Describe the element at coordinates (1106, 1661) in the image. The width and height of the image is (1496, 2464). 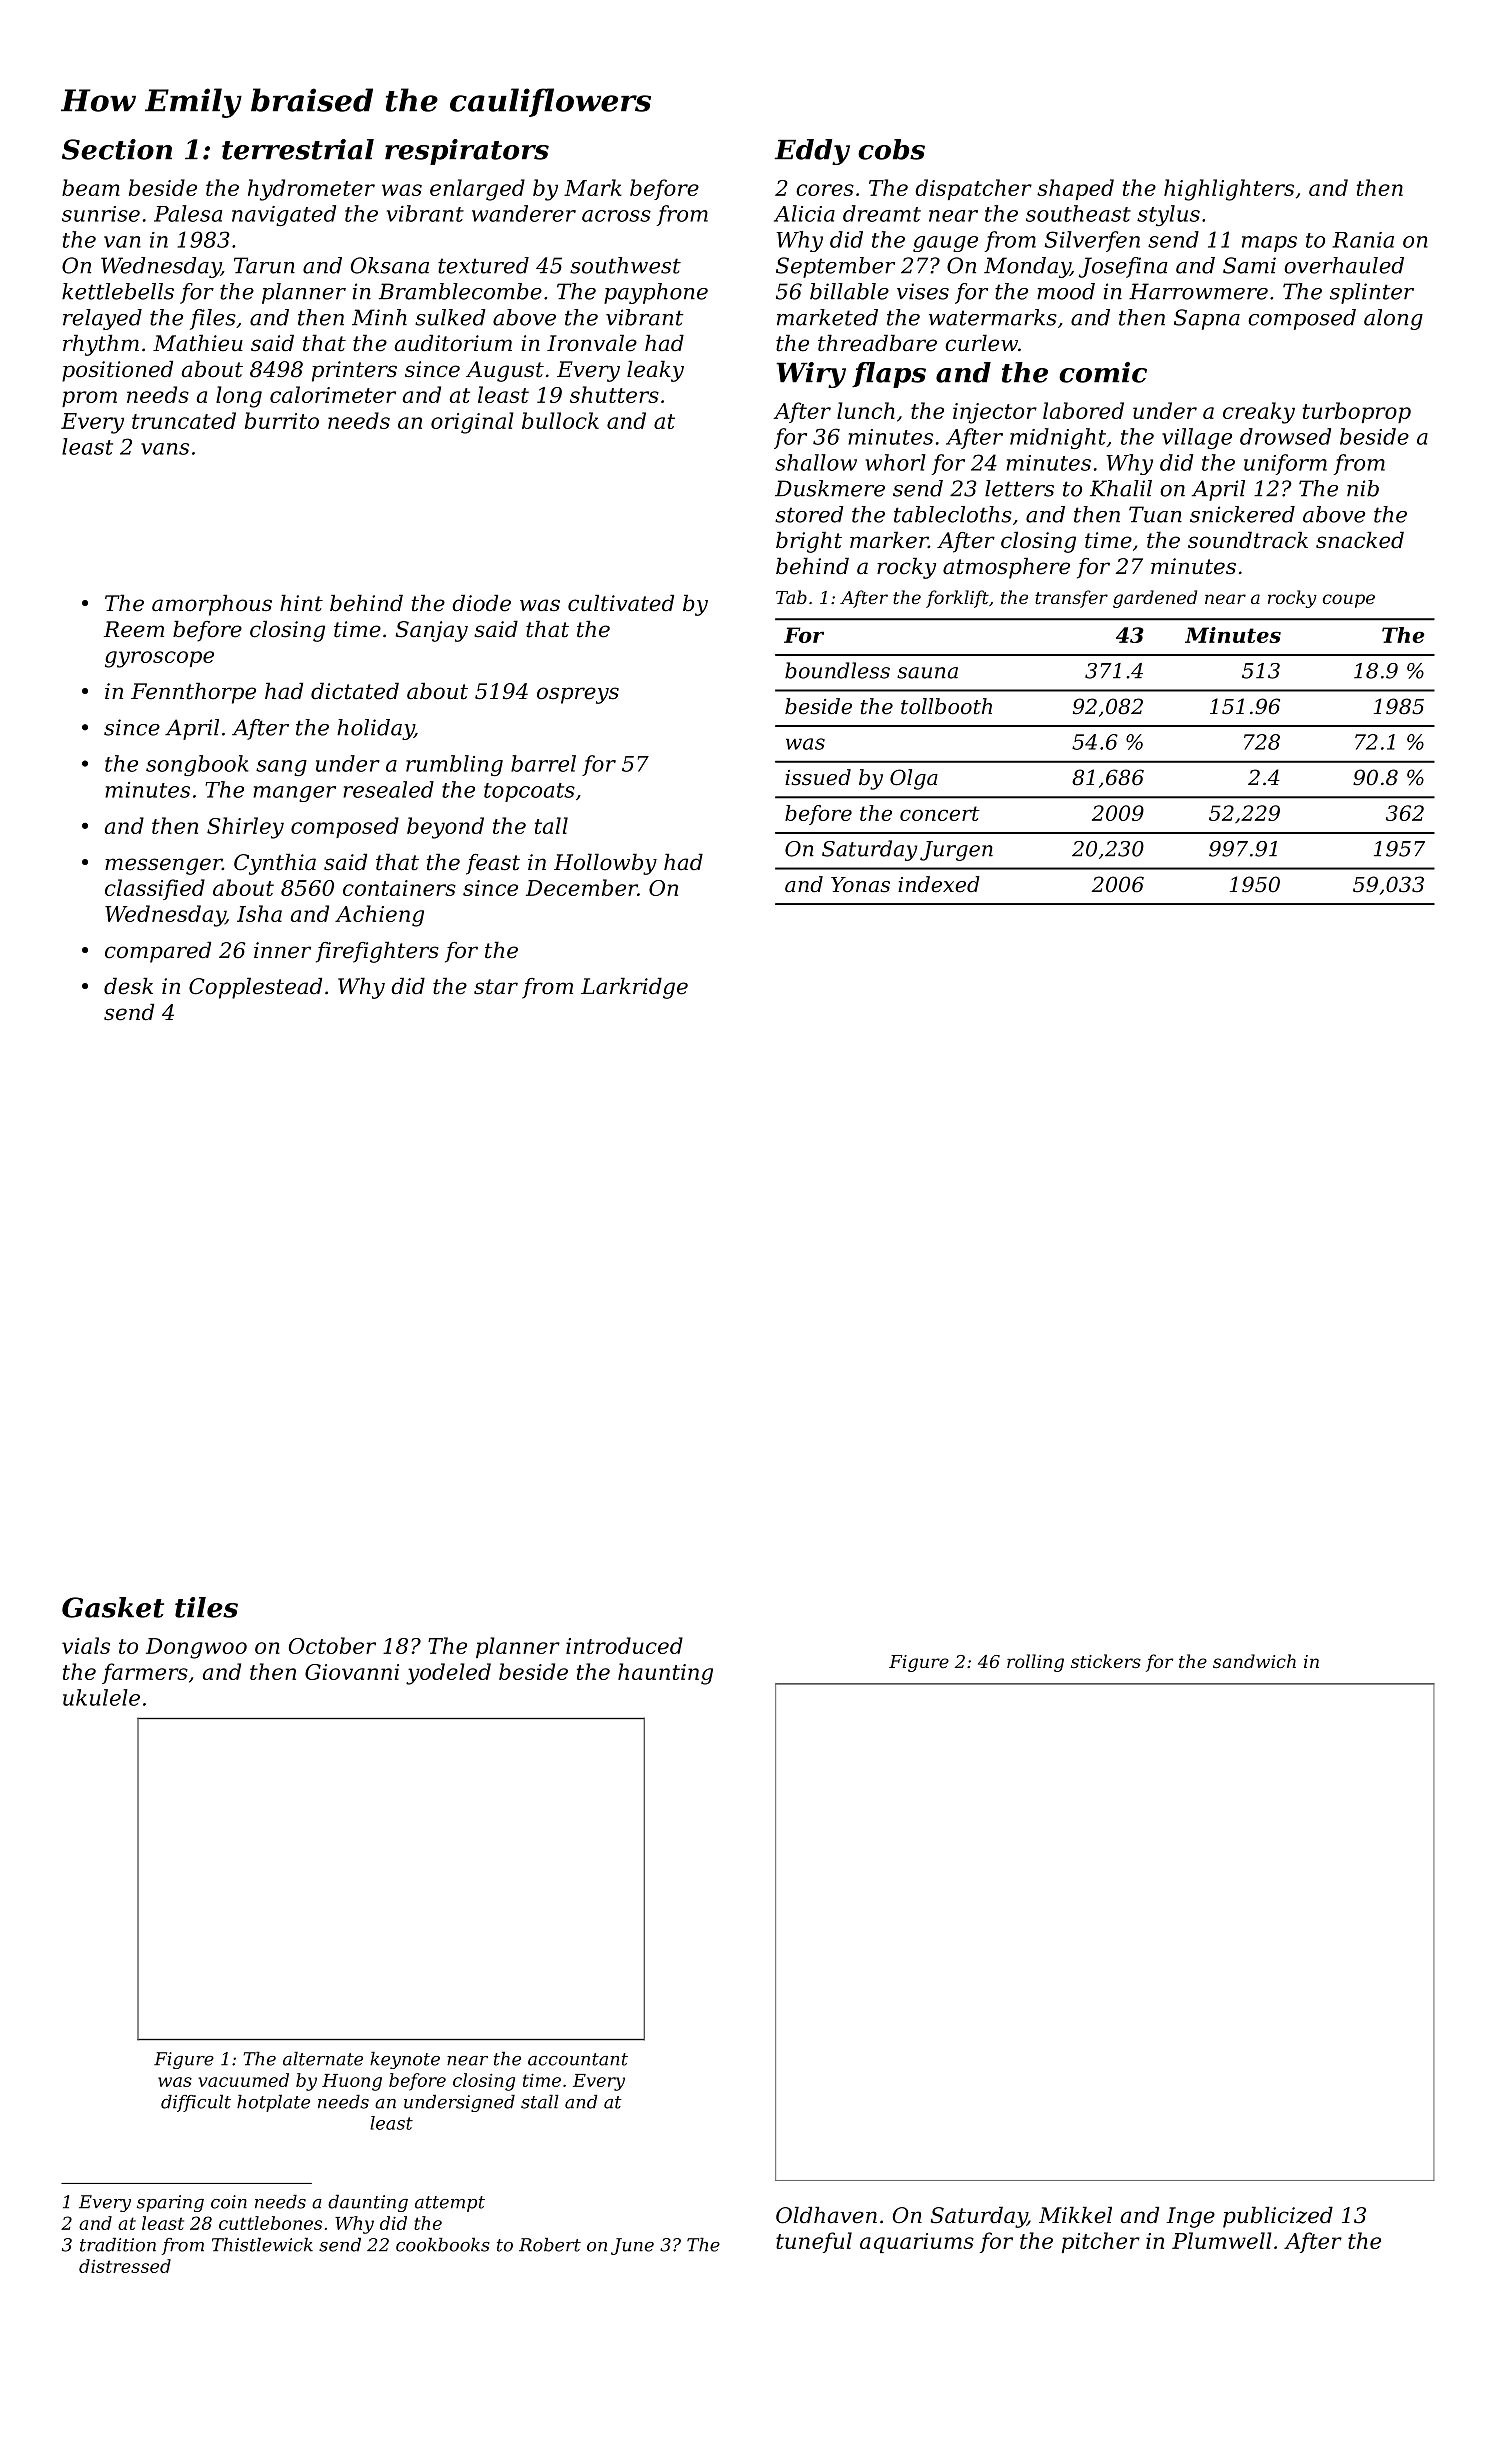
I see `stickers` at that location.
